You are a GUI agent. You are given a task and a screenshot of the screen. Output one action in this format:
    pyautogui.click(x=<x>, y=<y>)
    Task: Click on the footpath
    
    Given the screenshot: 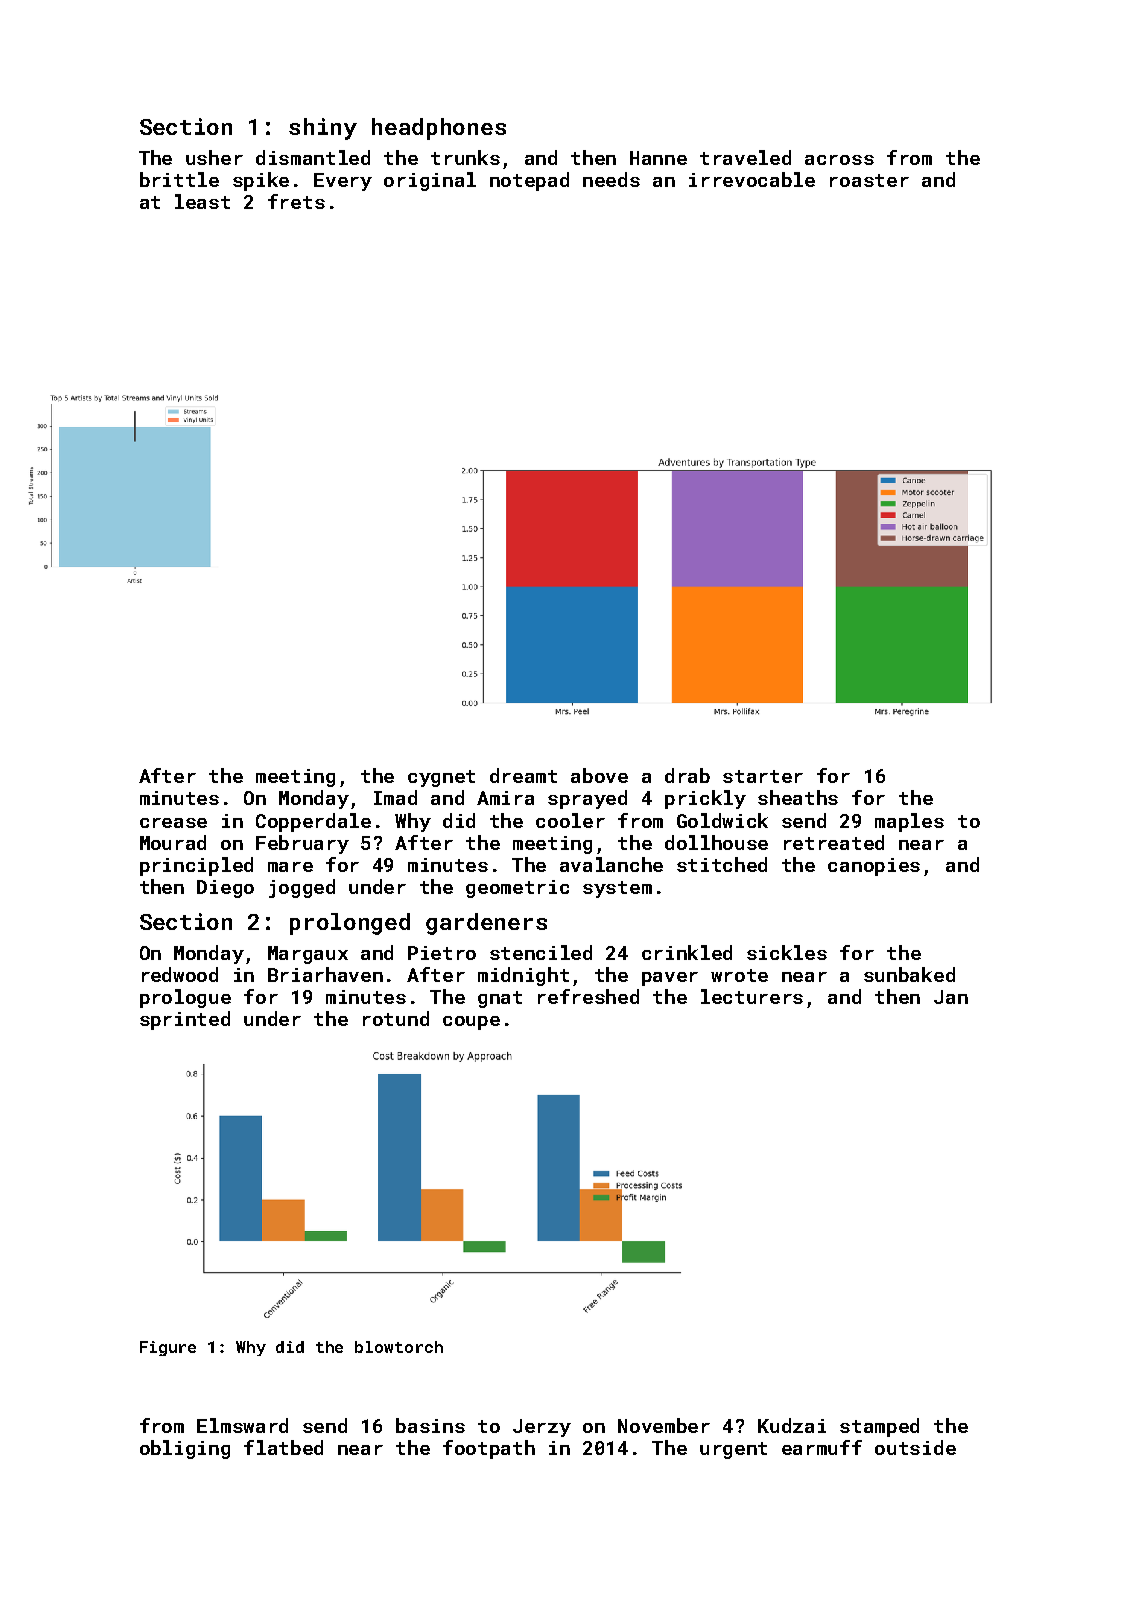 What is the action you would take?
    pyautogui.click(x=489, y=1449)
